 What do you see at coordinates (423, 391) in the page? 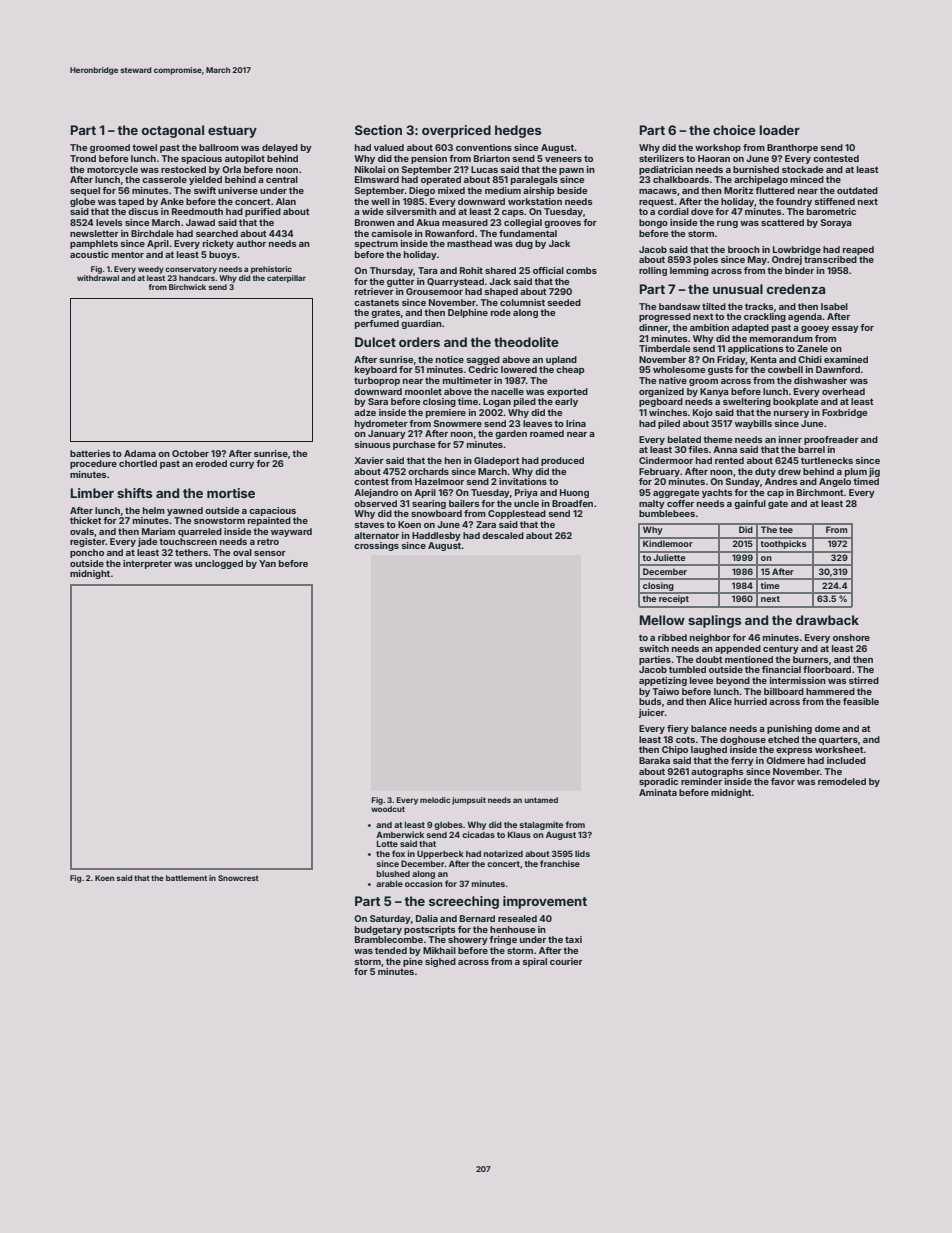
I see `moonlet` at bounding box center [423, 391].
